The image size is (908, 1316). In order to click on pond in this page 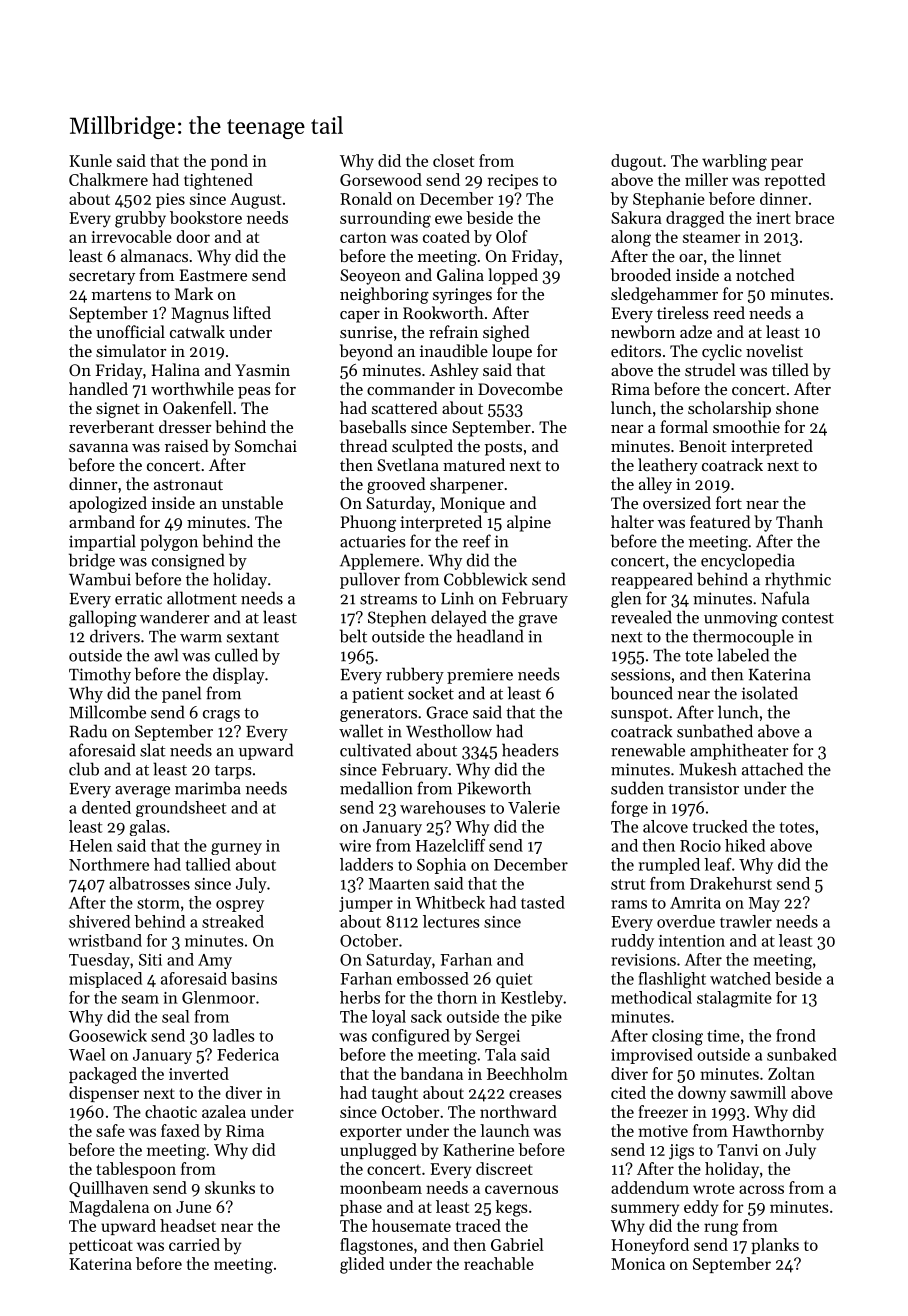, I will do `click(229, 162)`.
